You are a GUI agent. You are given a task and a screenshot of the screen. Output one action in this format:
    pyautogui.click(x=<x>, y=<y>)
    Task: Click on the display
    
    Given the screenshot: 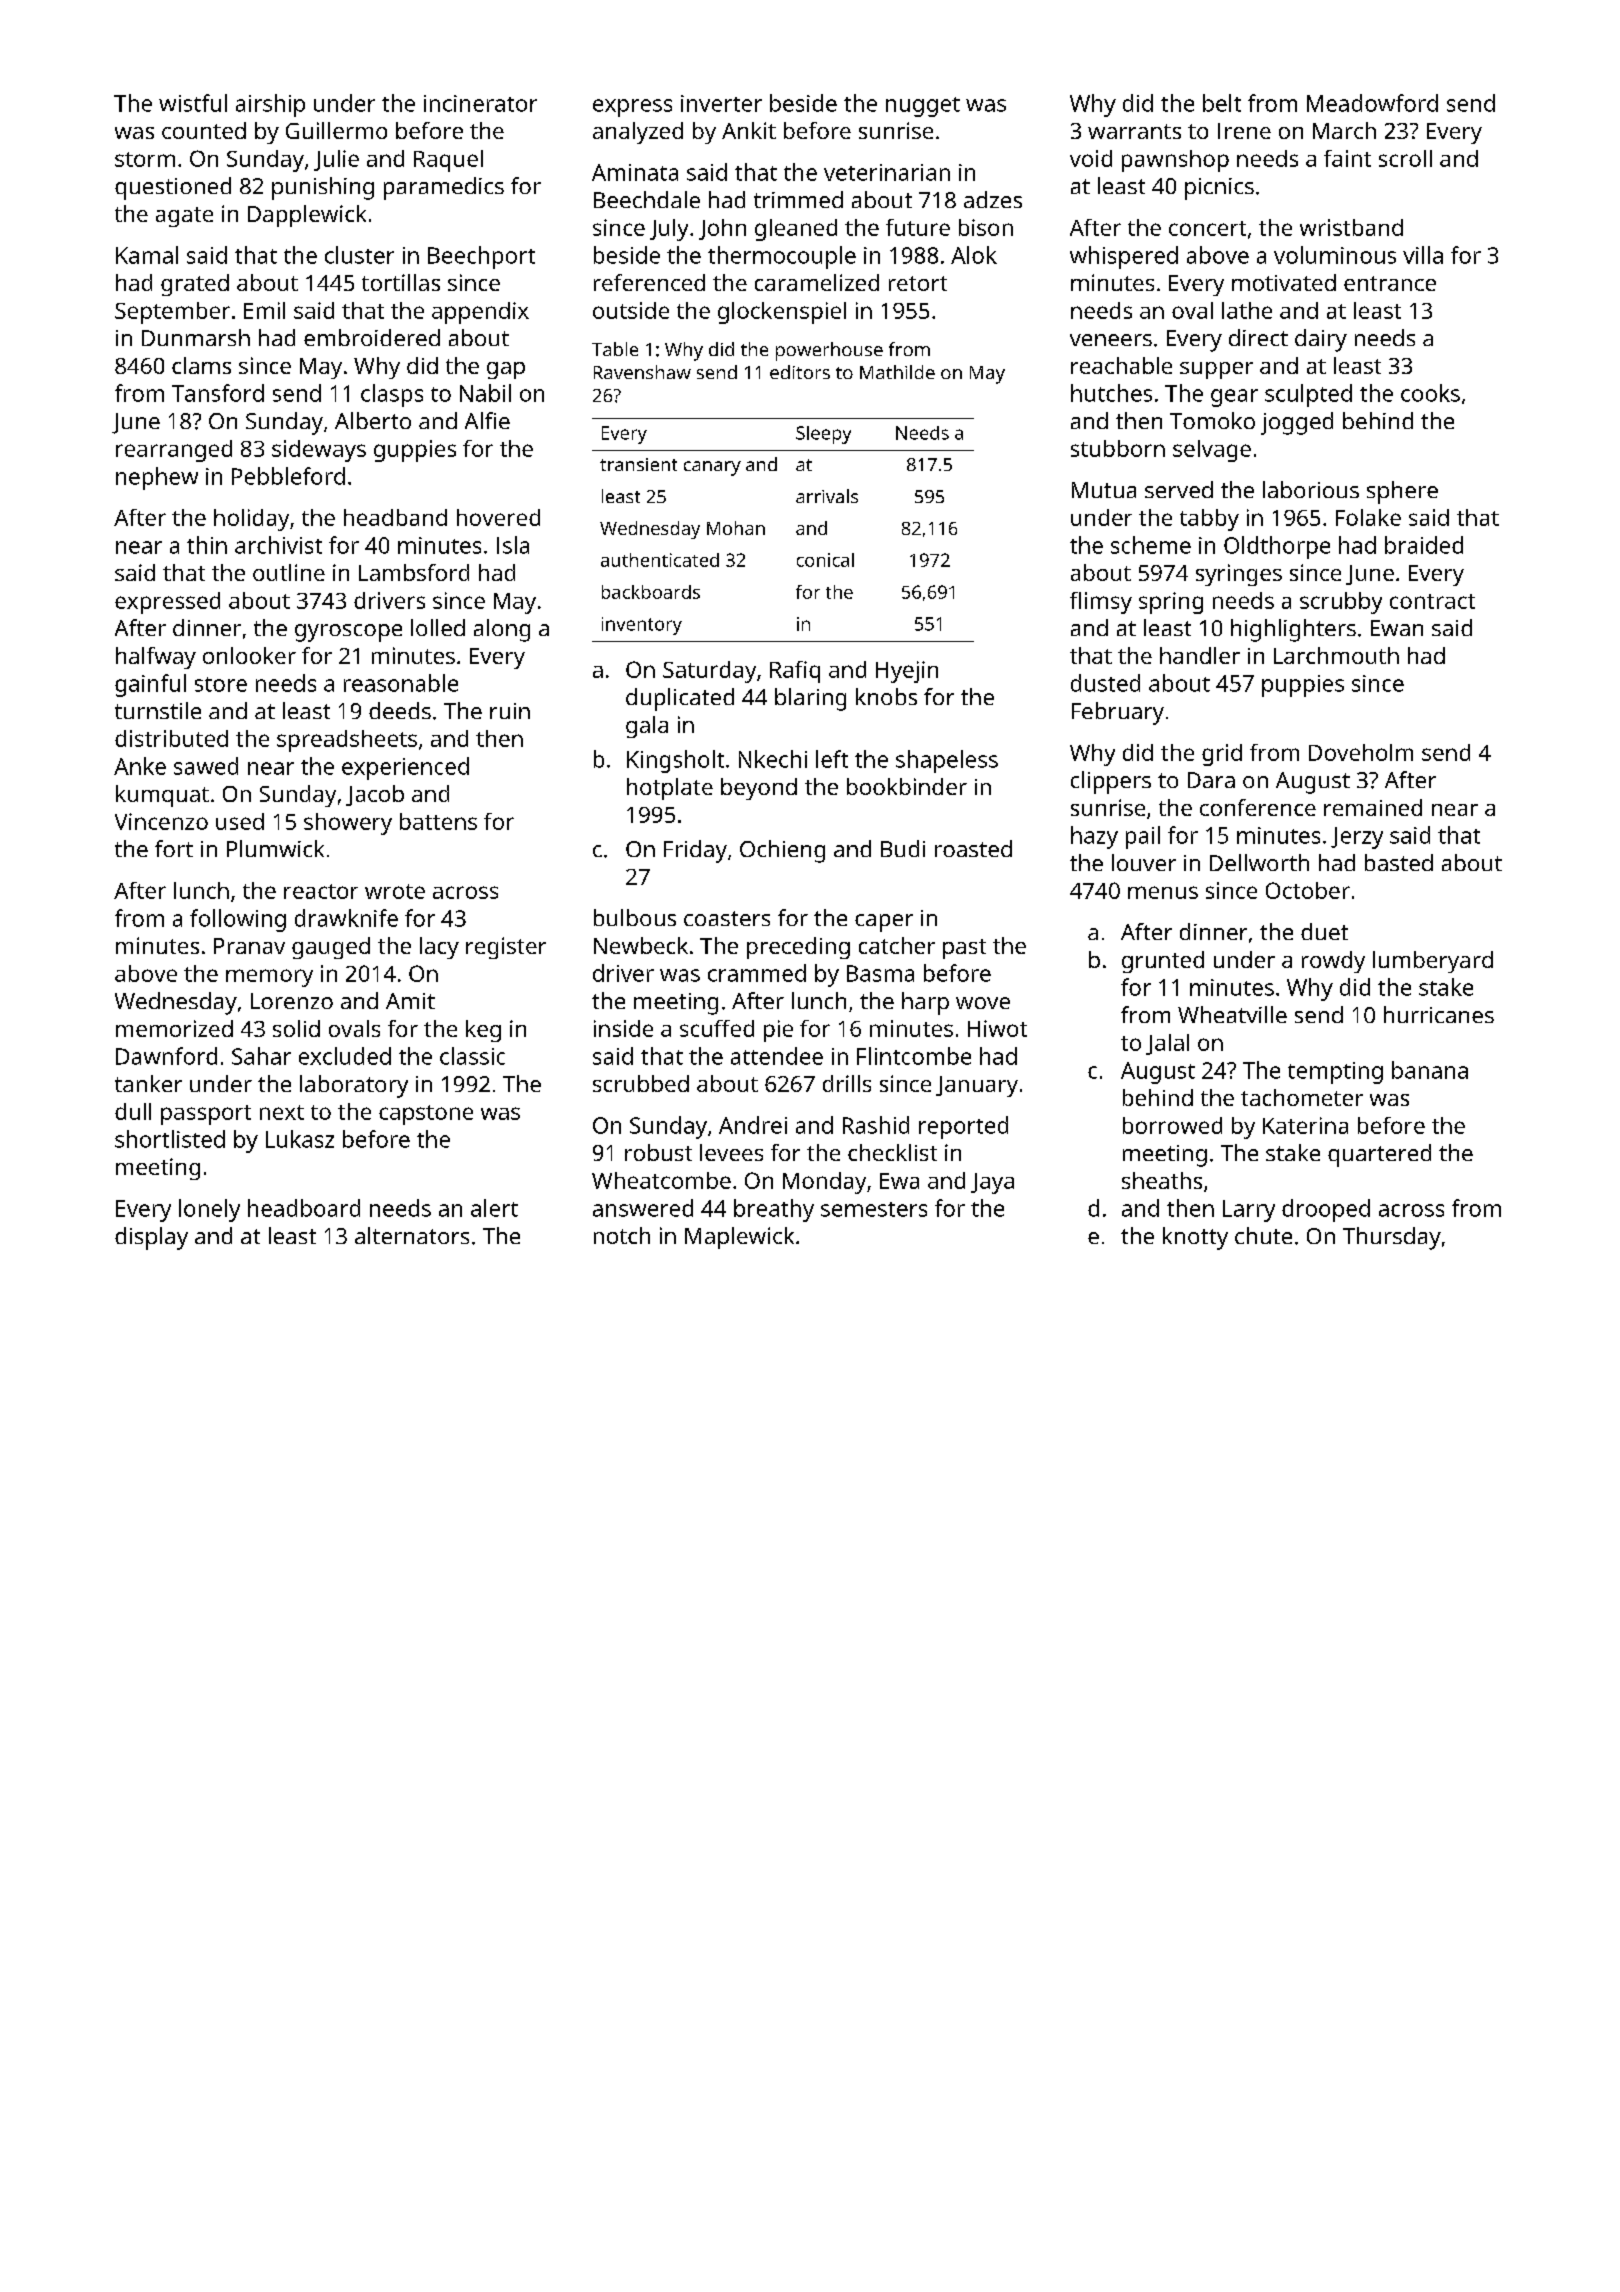 What is the action you would take?
    pyautogui.click(x=151, y=1238)
